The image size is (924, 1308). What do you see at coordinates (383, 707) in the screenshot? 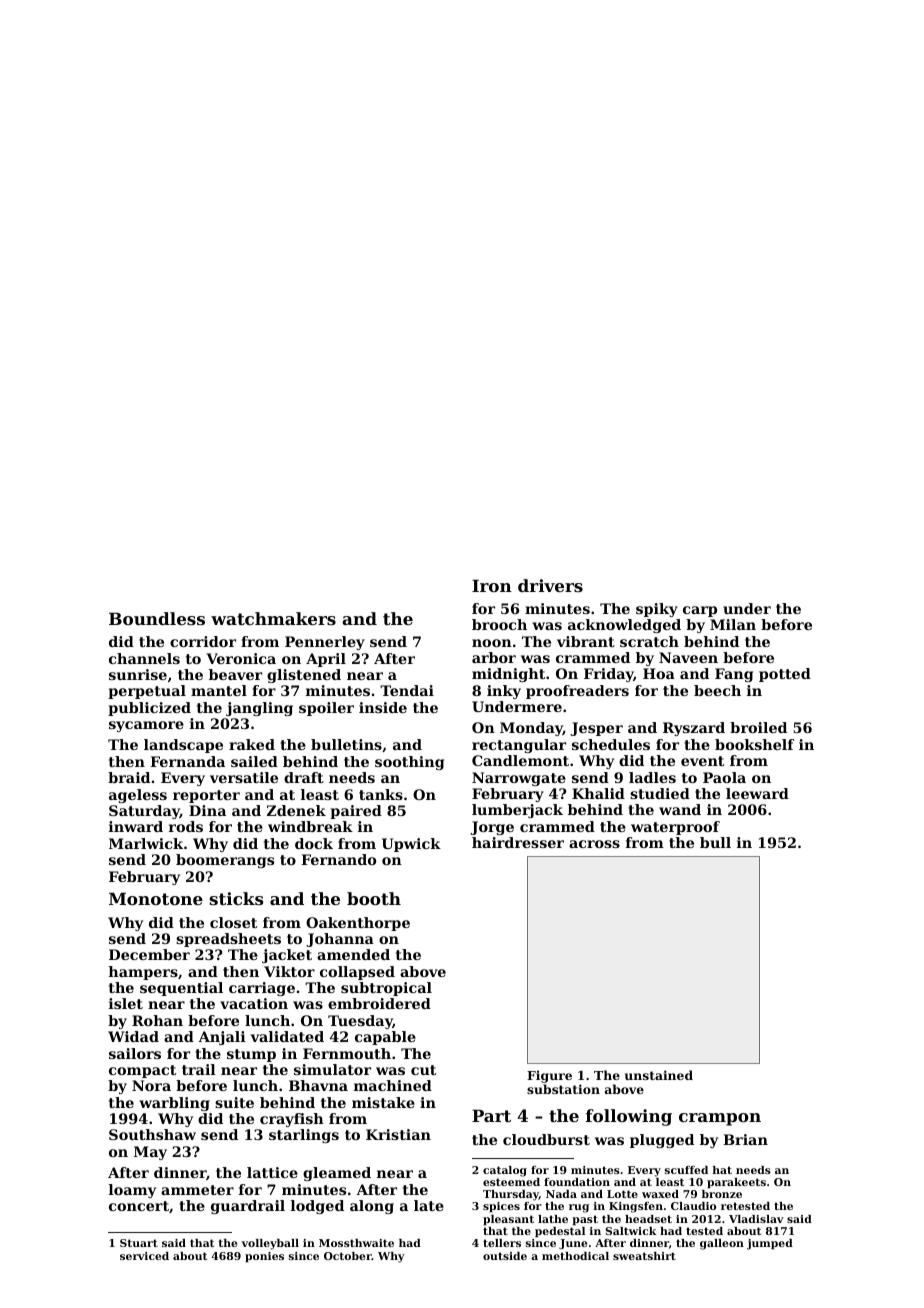
I see `inside` at bounding box center [383, 707].
